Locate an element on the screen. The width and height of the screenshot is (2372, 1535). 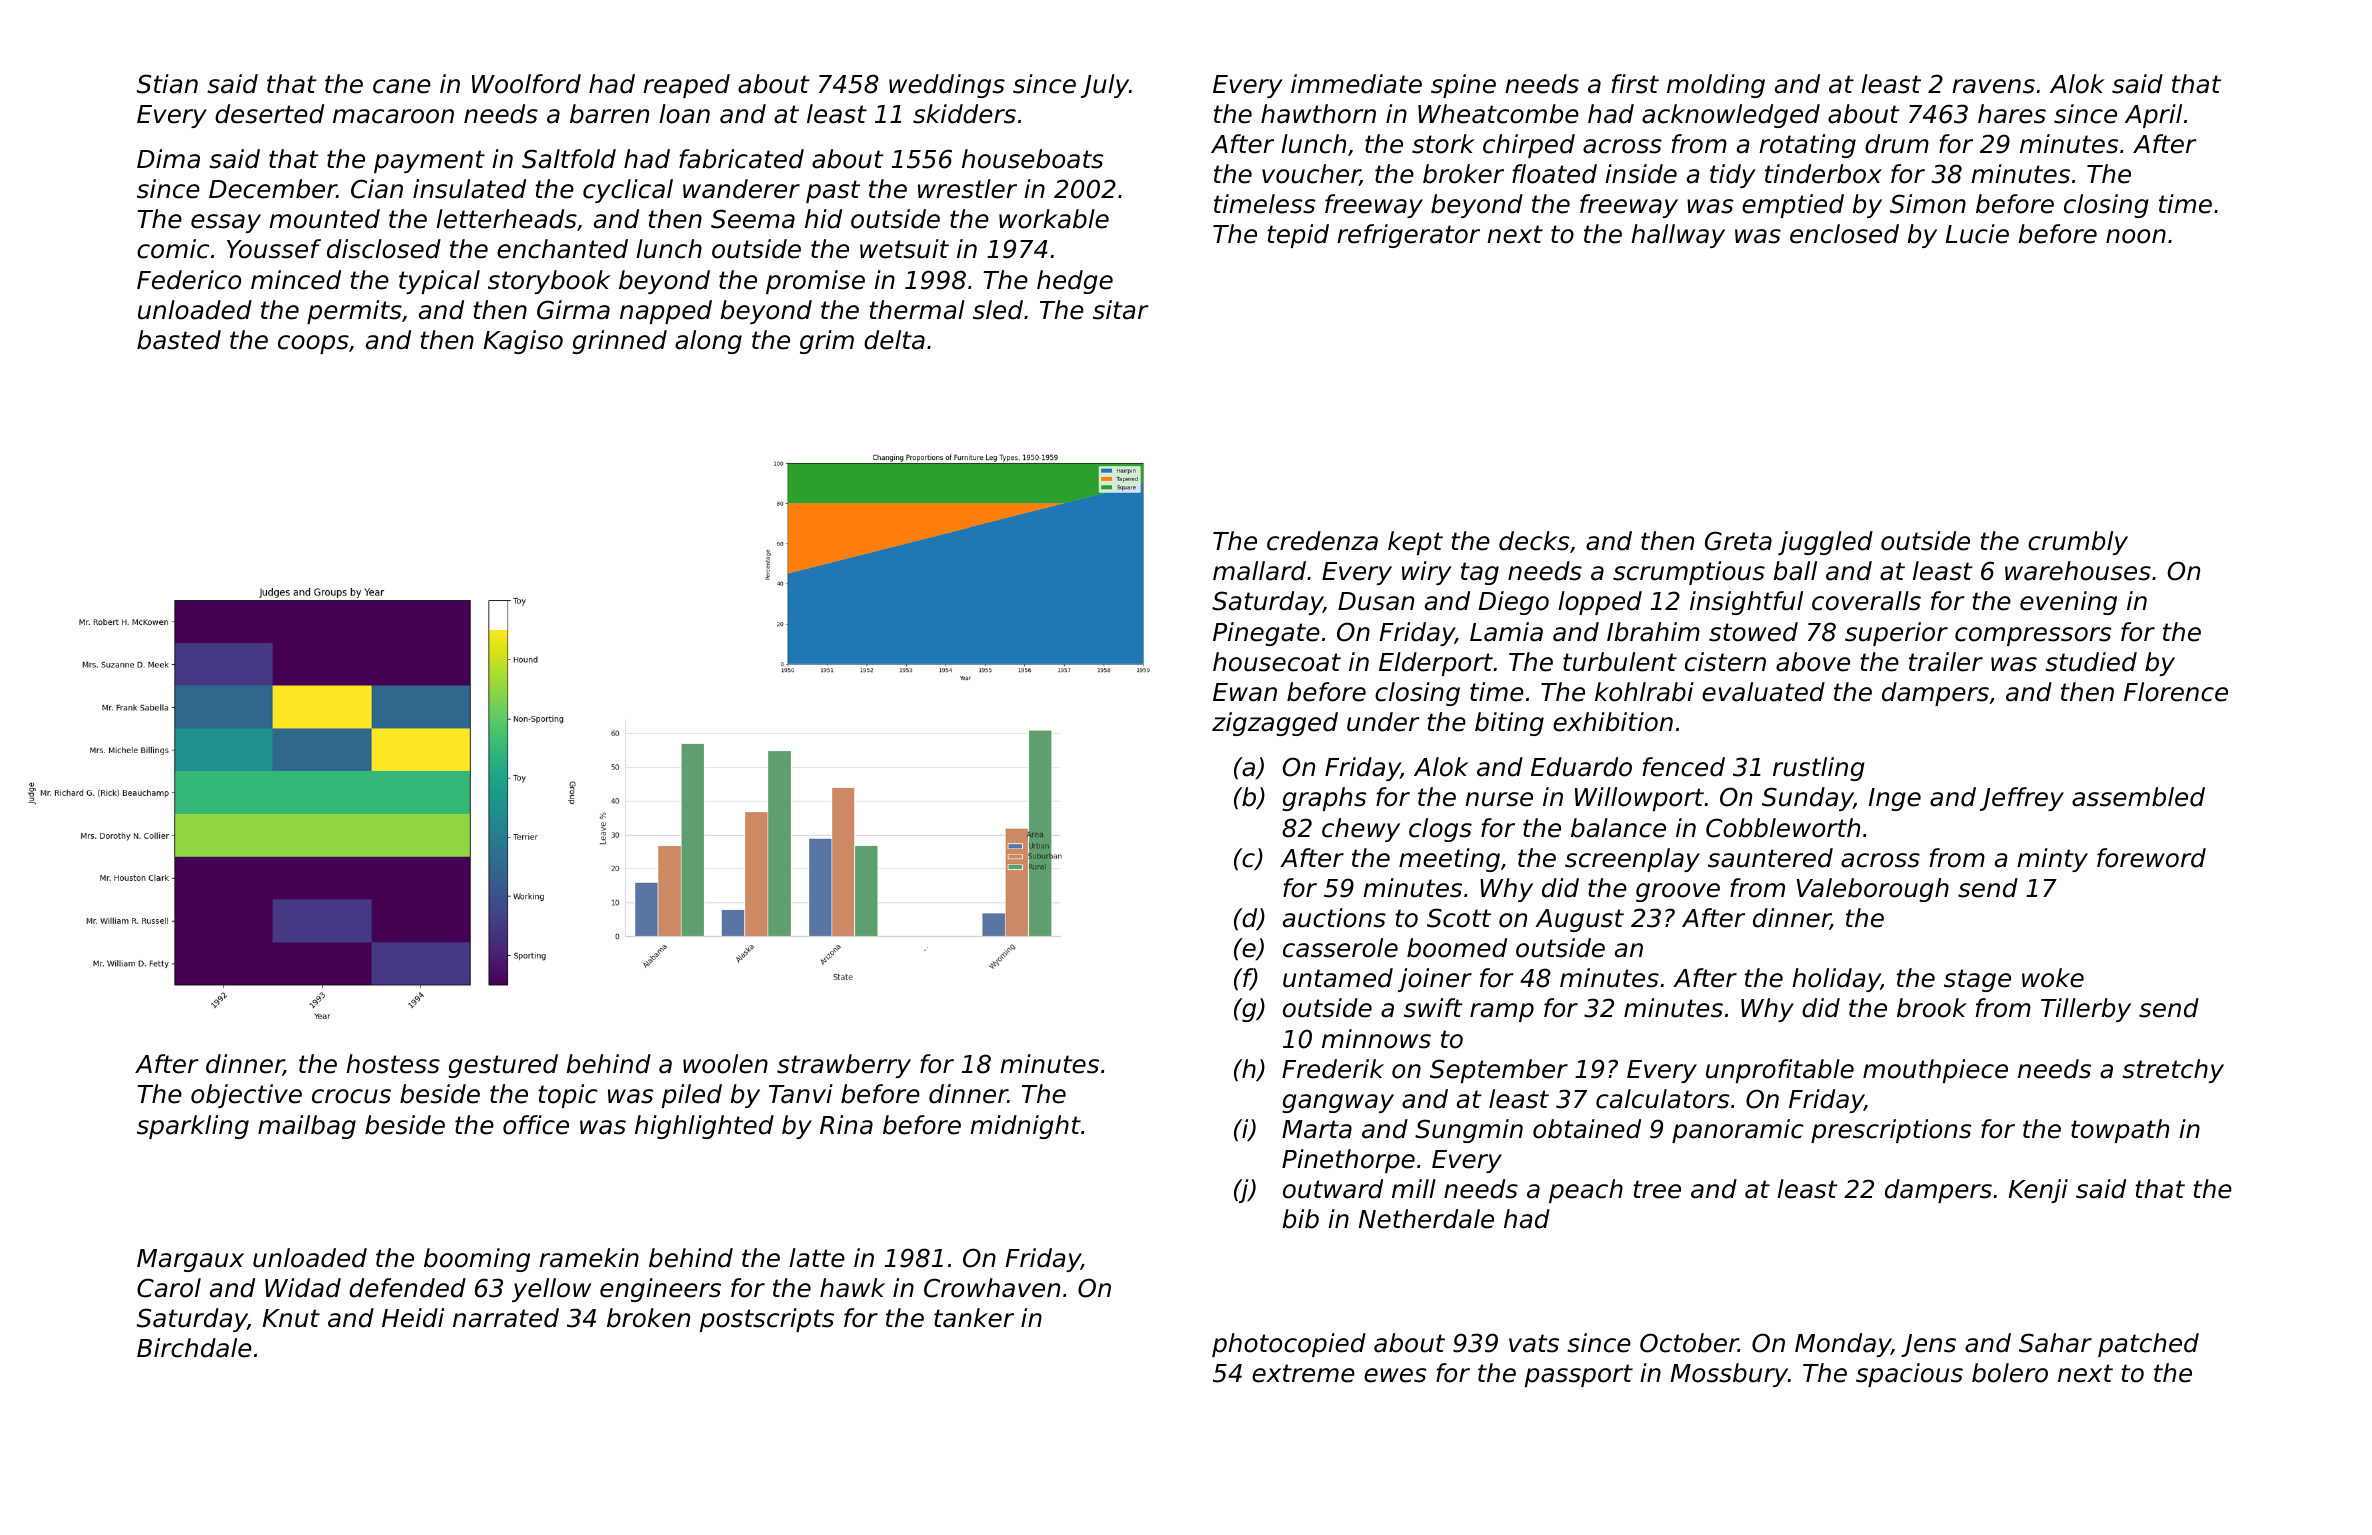
zigzagged is located at coordinates (1275, 724).
